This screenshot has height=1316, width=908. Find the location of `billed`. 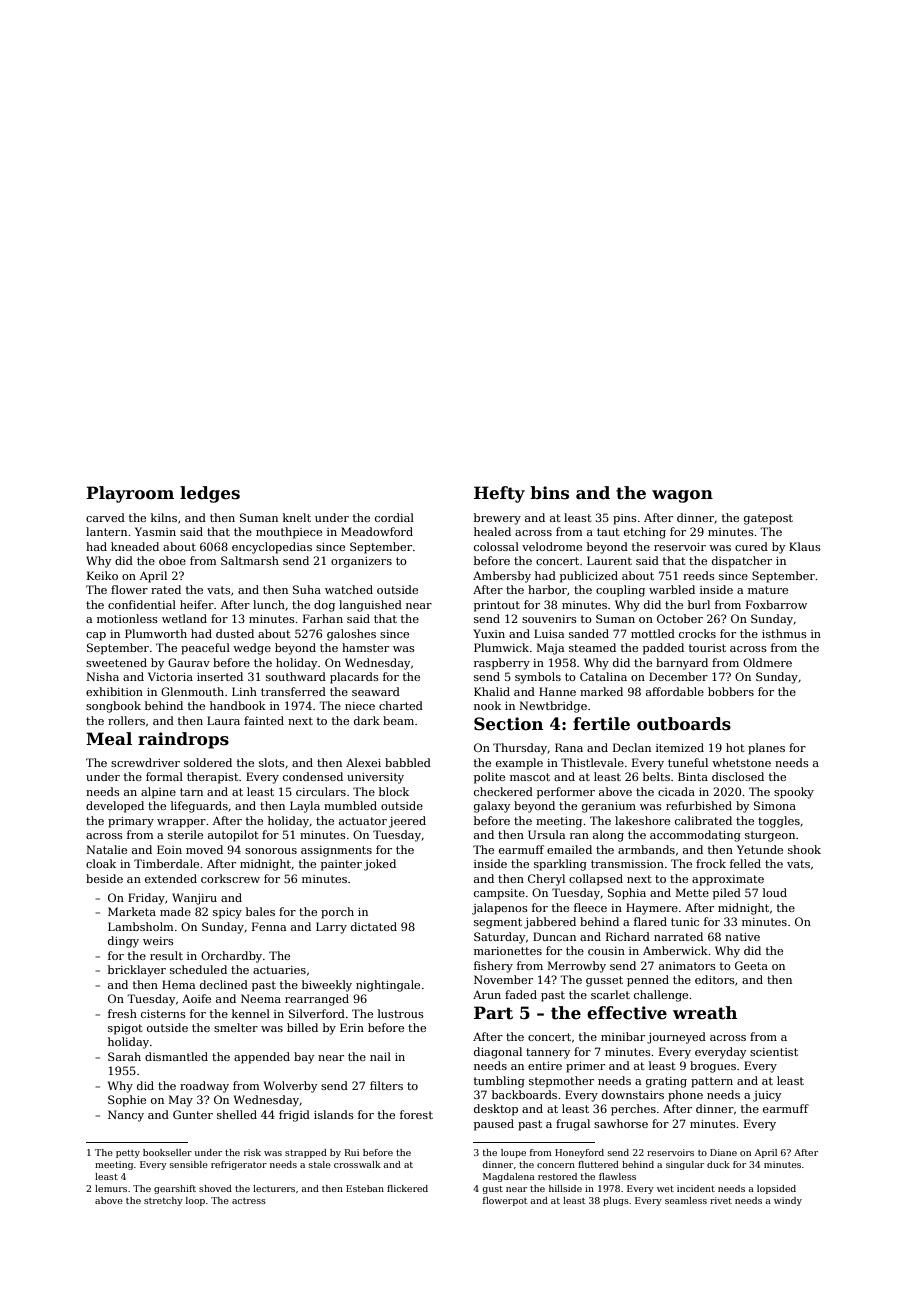

billed is located at coordinates (302, 1027).
